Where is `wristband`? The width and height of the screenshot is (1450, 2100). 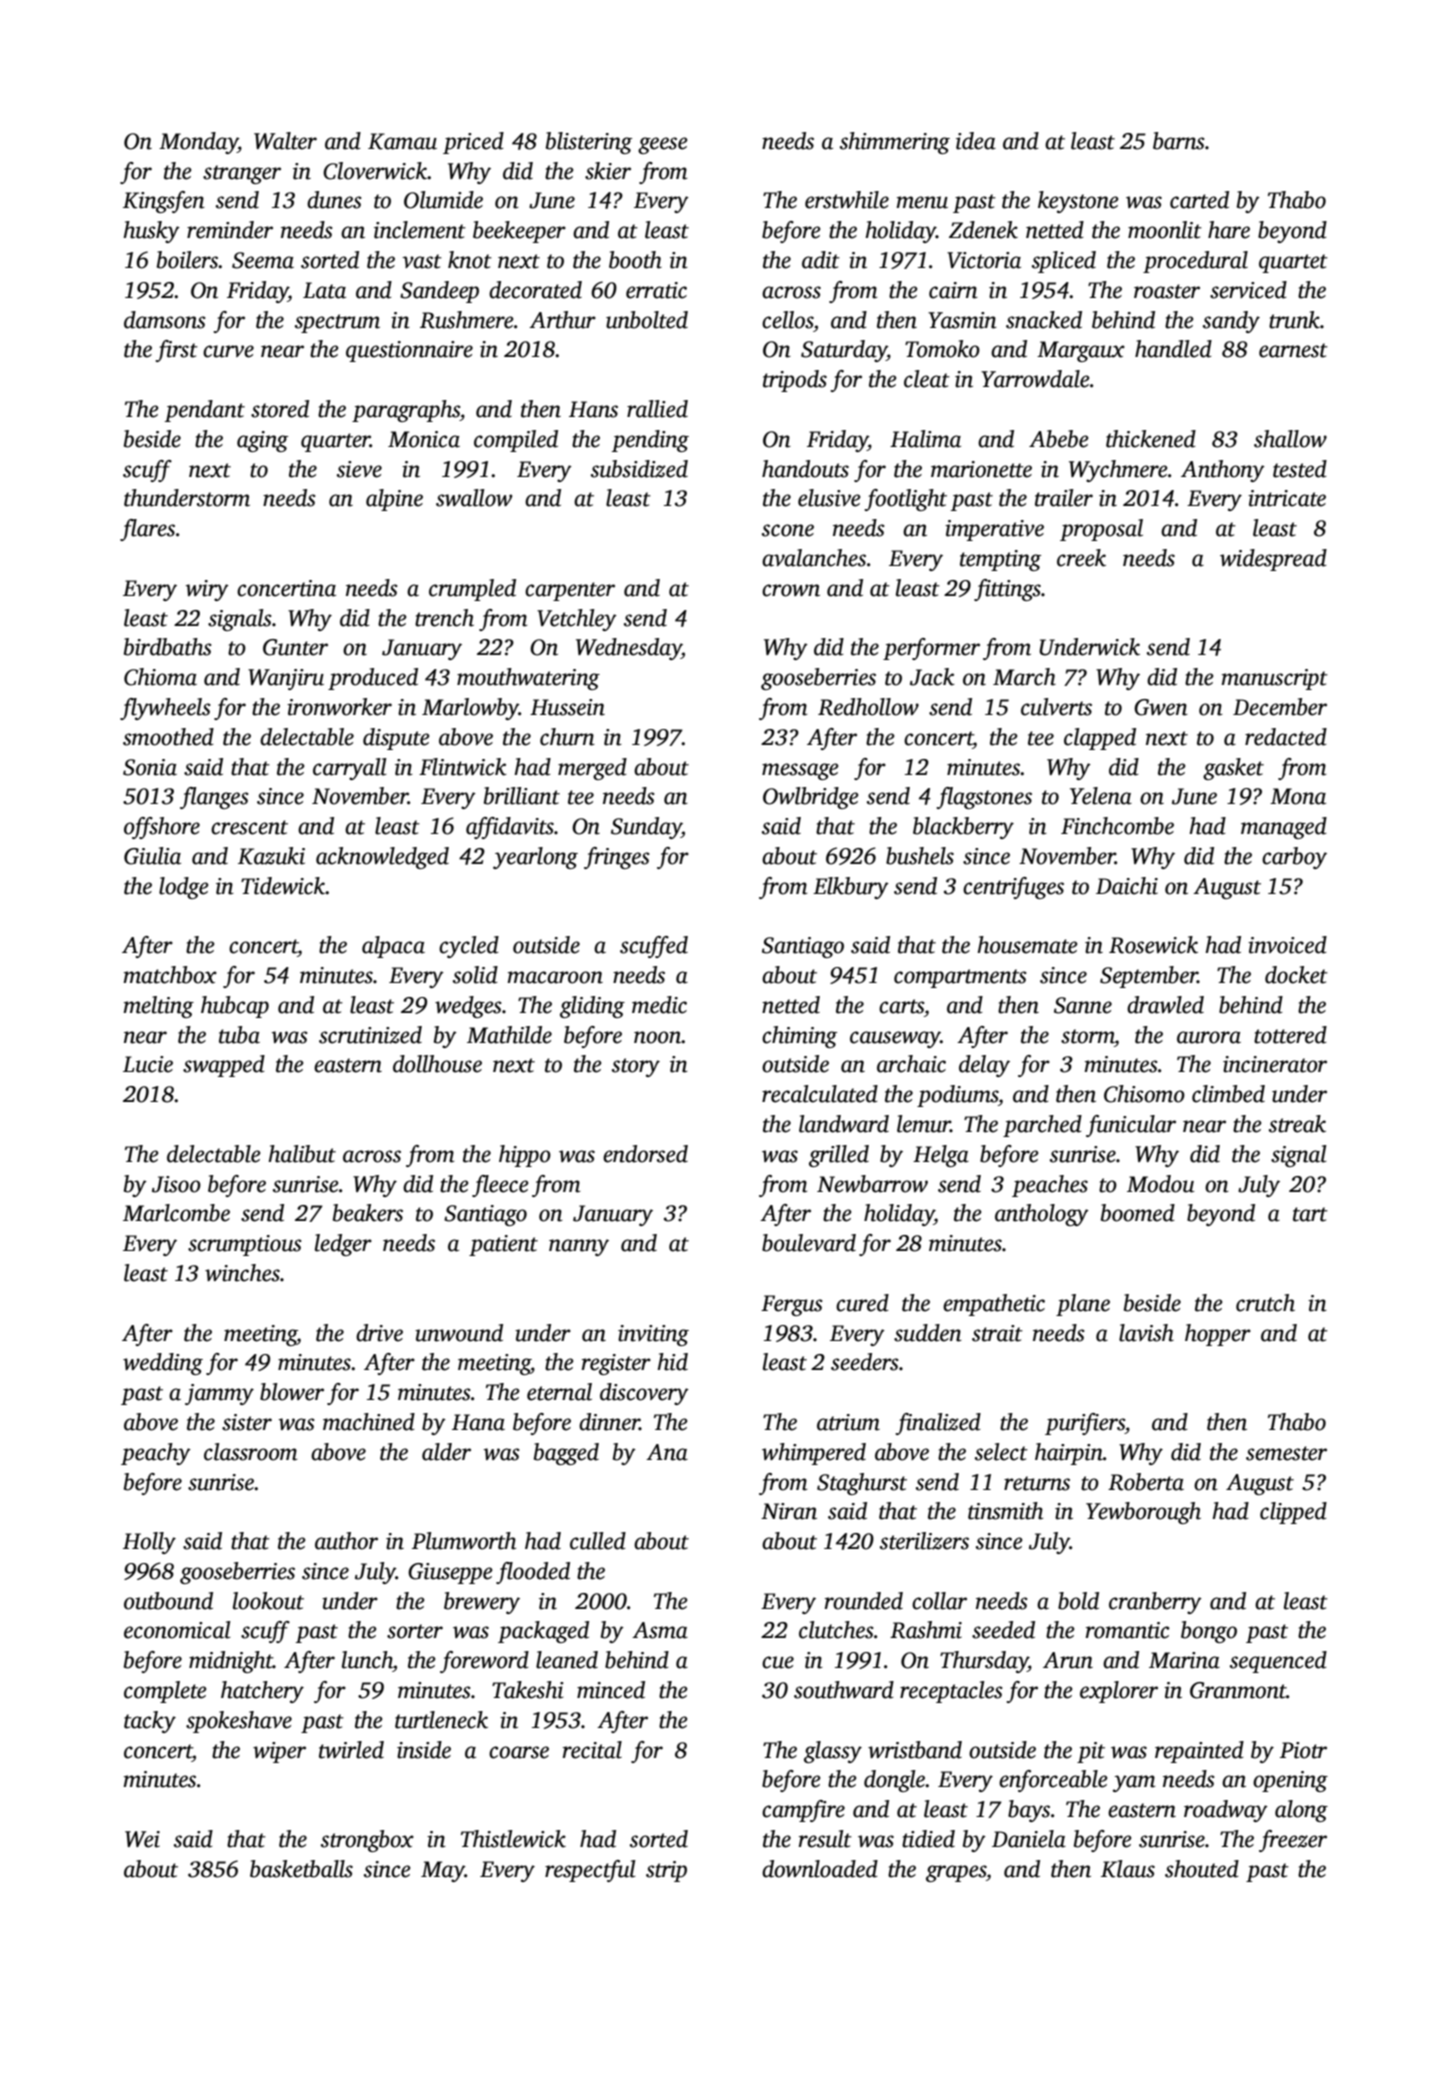
wristband is located at coordinates (915, 1750).
